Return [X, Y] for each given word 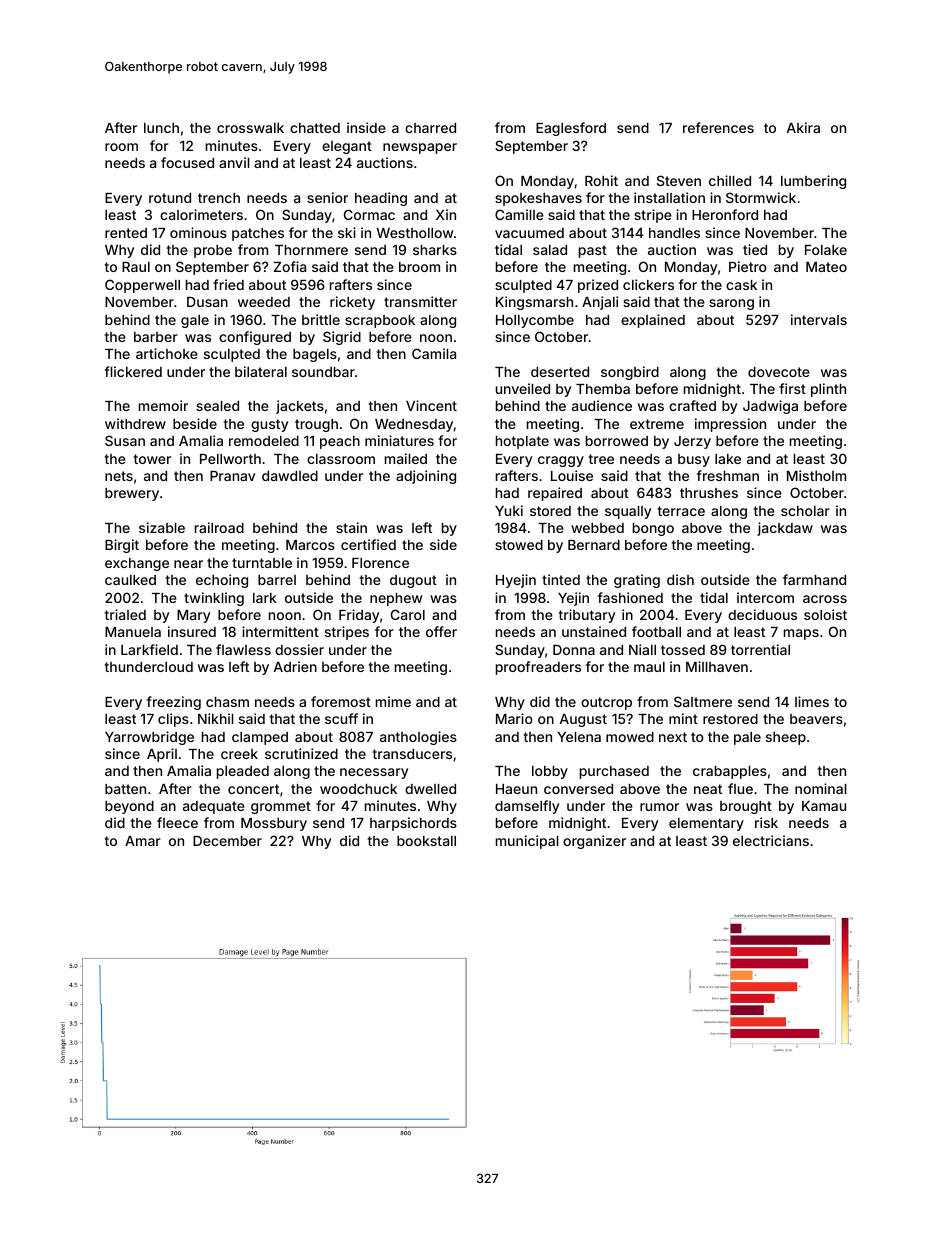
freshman [728, 475]
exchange [137, 564]
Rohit [601, 180]
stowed [519, 545]
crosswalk [250, 128]
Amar [143, 841]
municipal [527, 842]
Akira [803, 127]
